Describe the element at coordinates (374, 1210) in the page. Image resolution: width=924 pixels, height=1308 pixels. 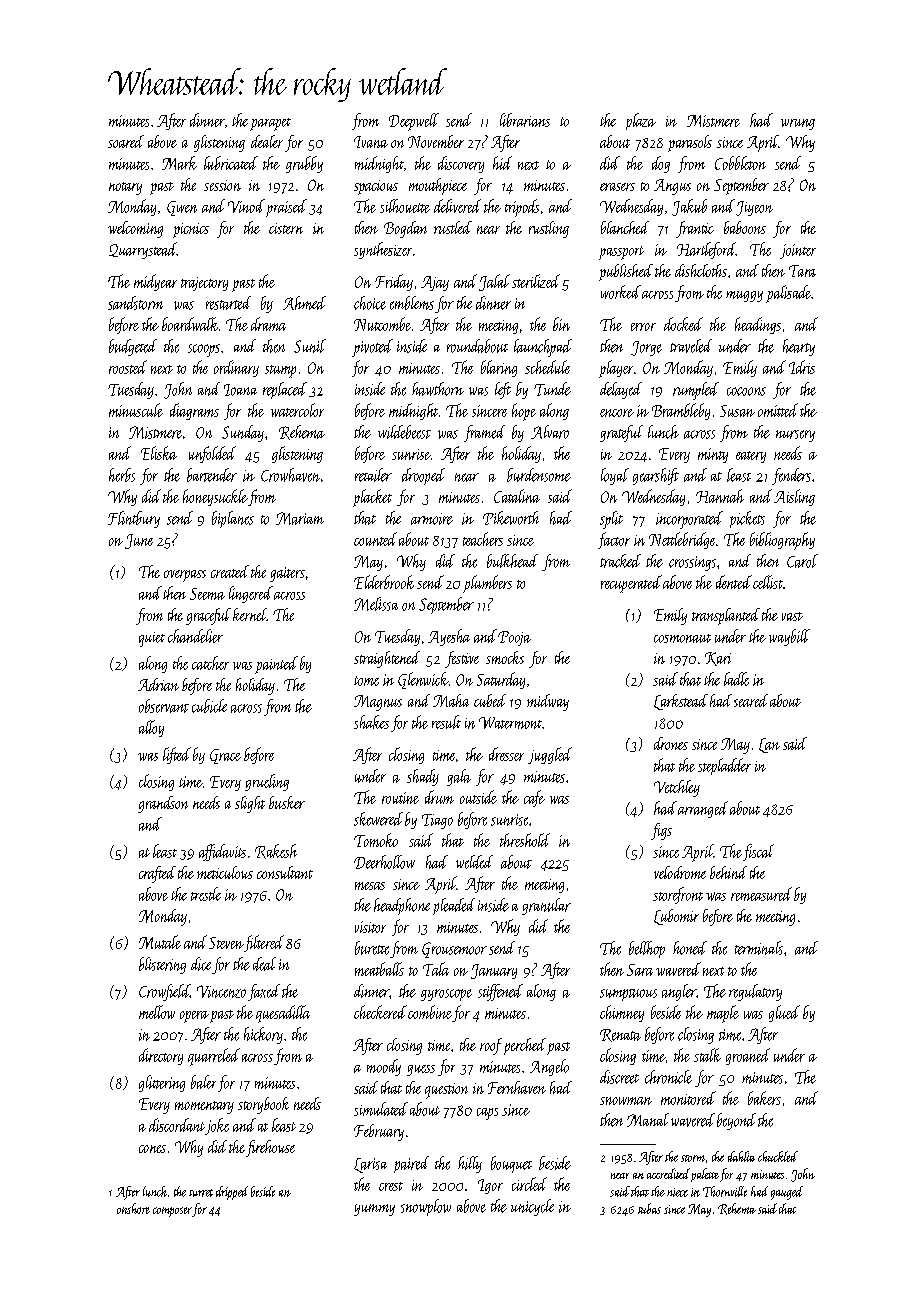
I see `yummy` at that location.
